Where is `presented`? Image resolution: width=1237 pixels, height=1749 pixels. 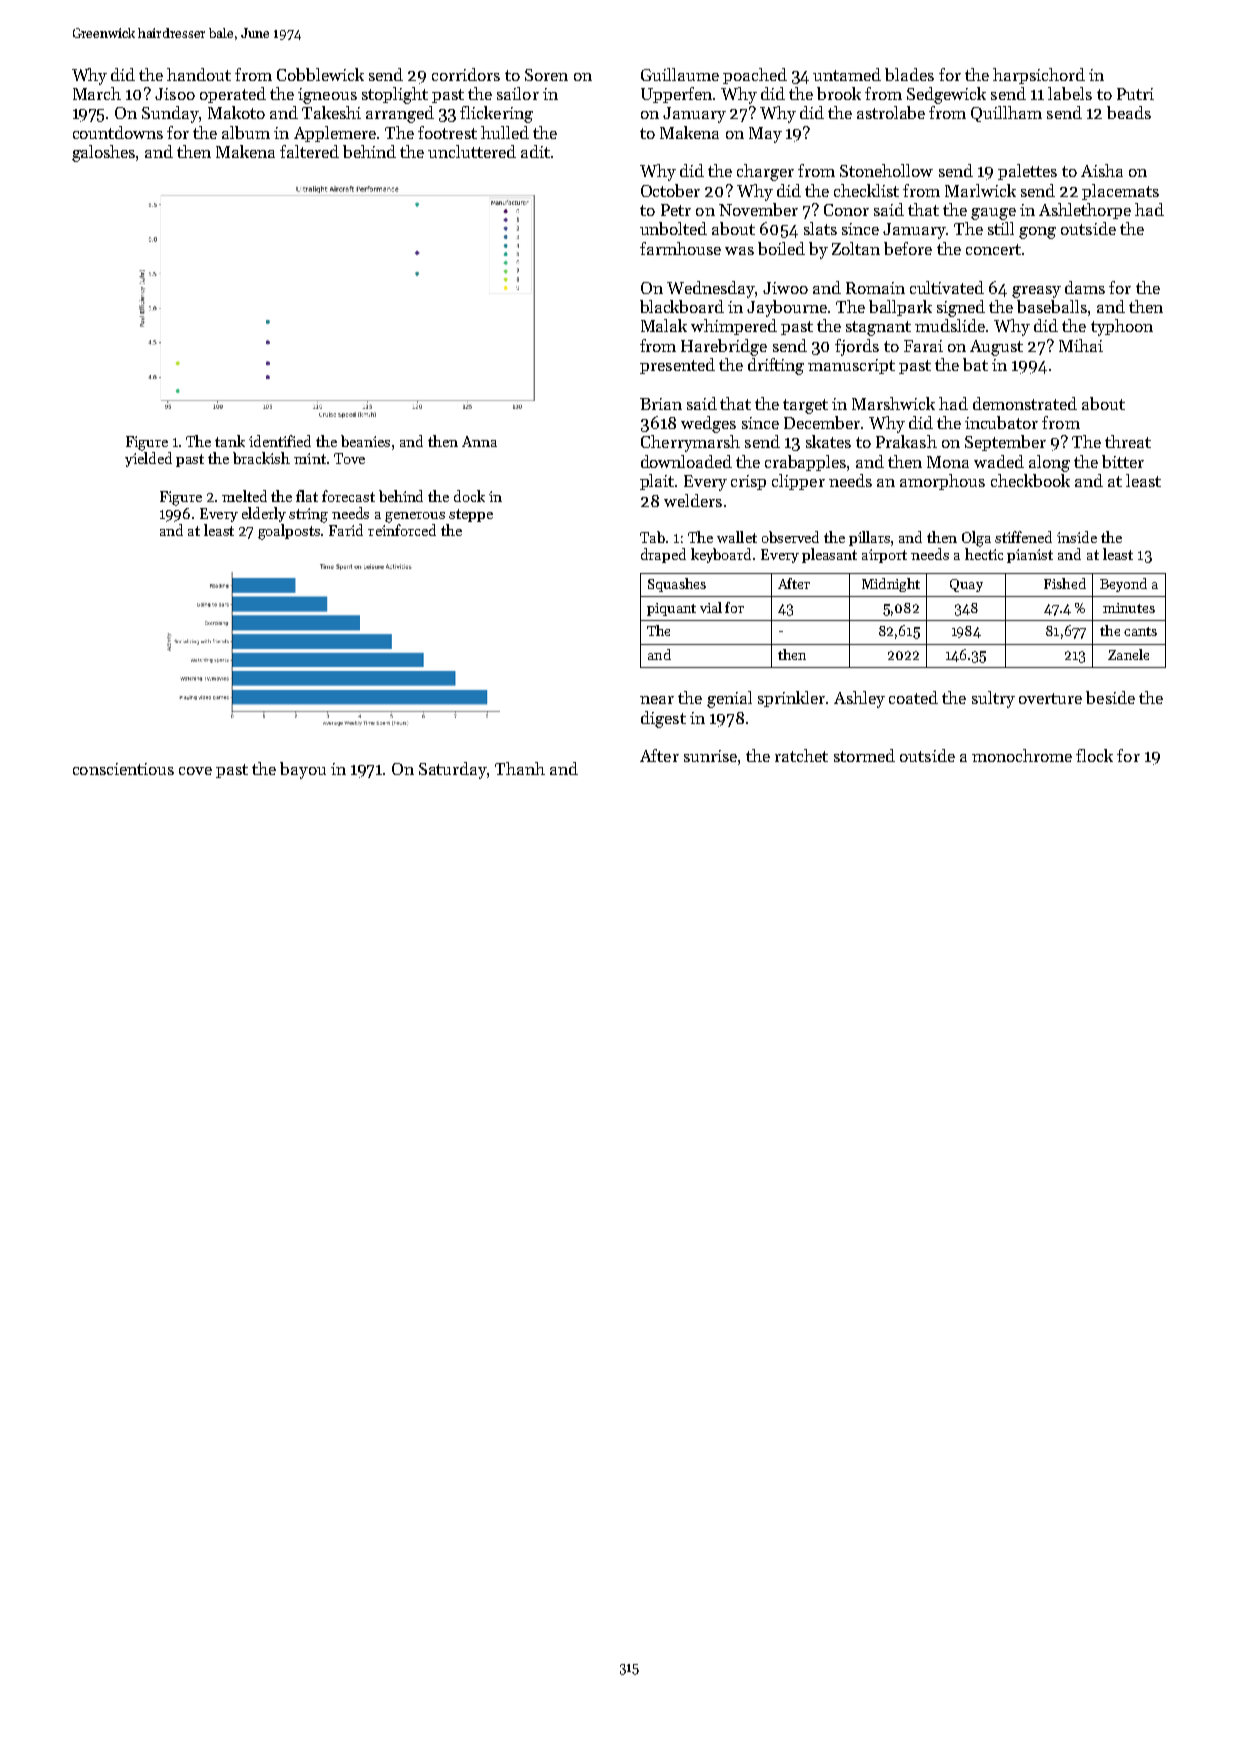 presented is located at coordinates (677, 366).
